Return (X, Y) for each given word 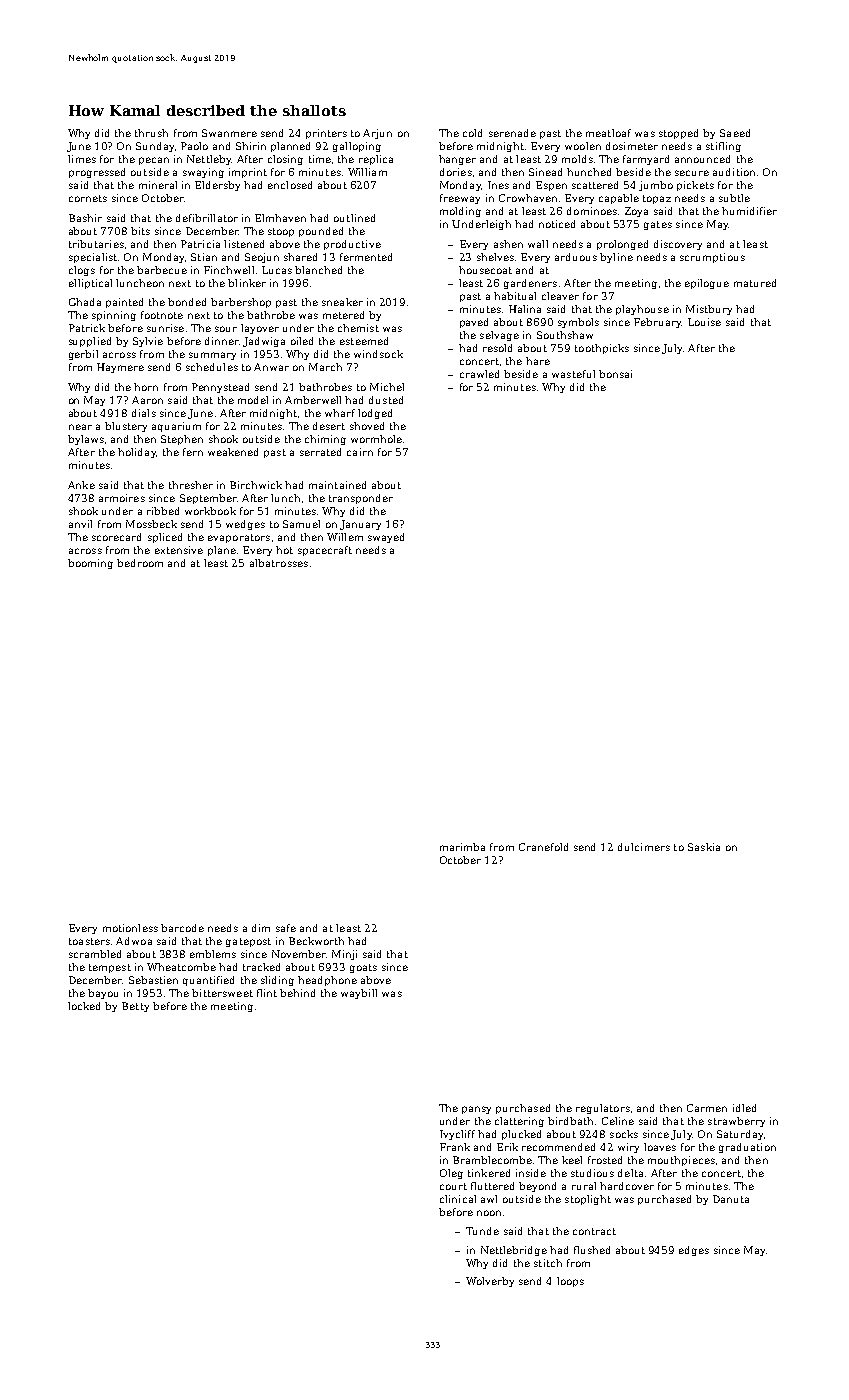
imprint (248, 173)
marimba (462, 847)
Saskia (704, 847)
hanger (457, 160)
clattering (519, 1122)
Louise (704, 322)
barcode (182, 928)
